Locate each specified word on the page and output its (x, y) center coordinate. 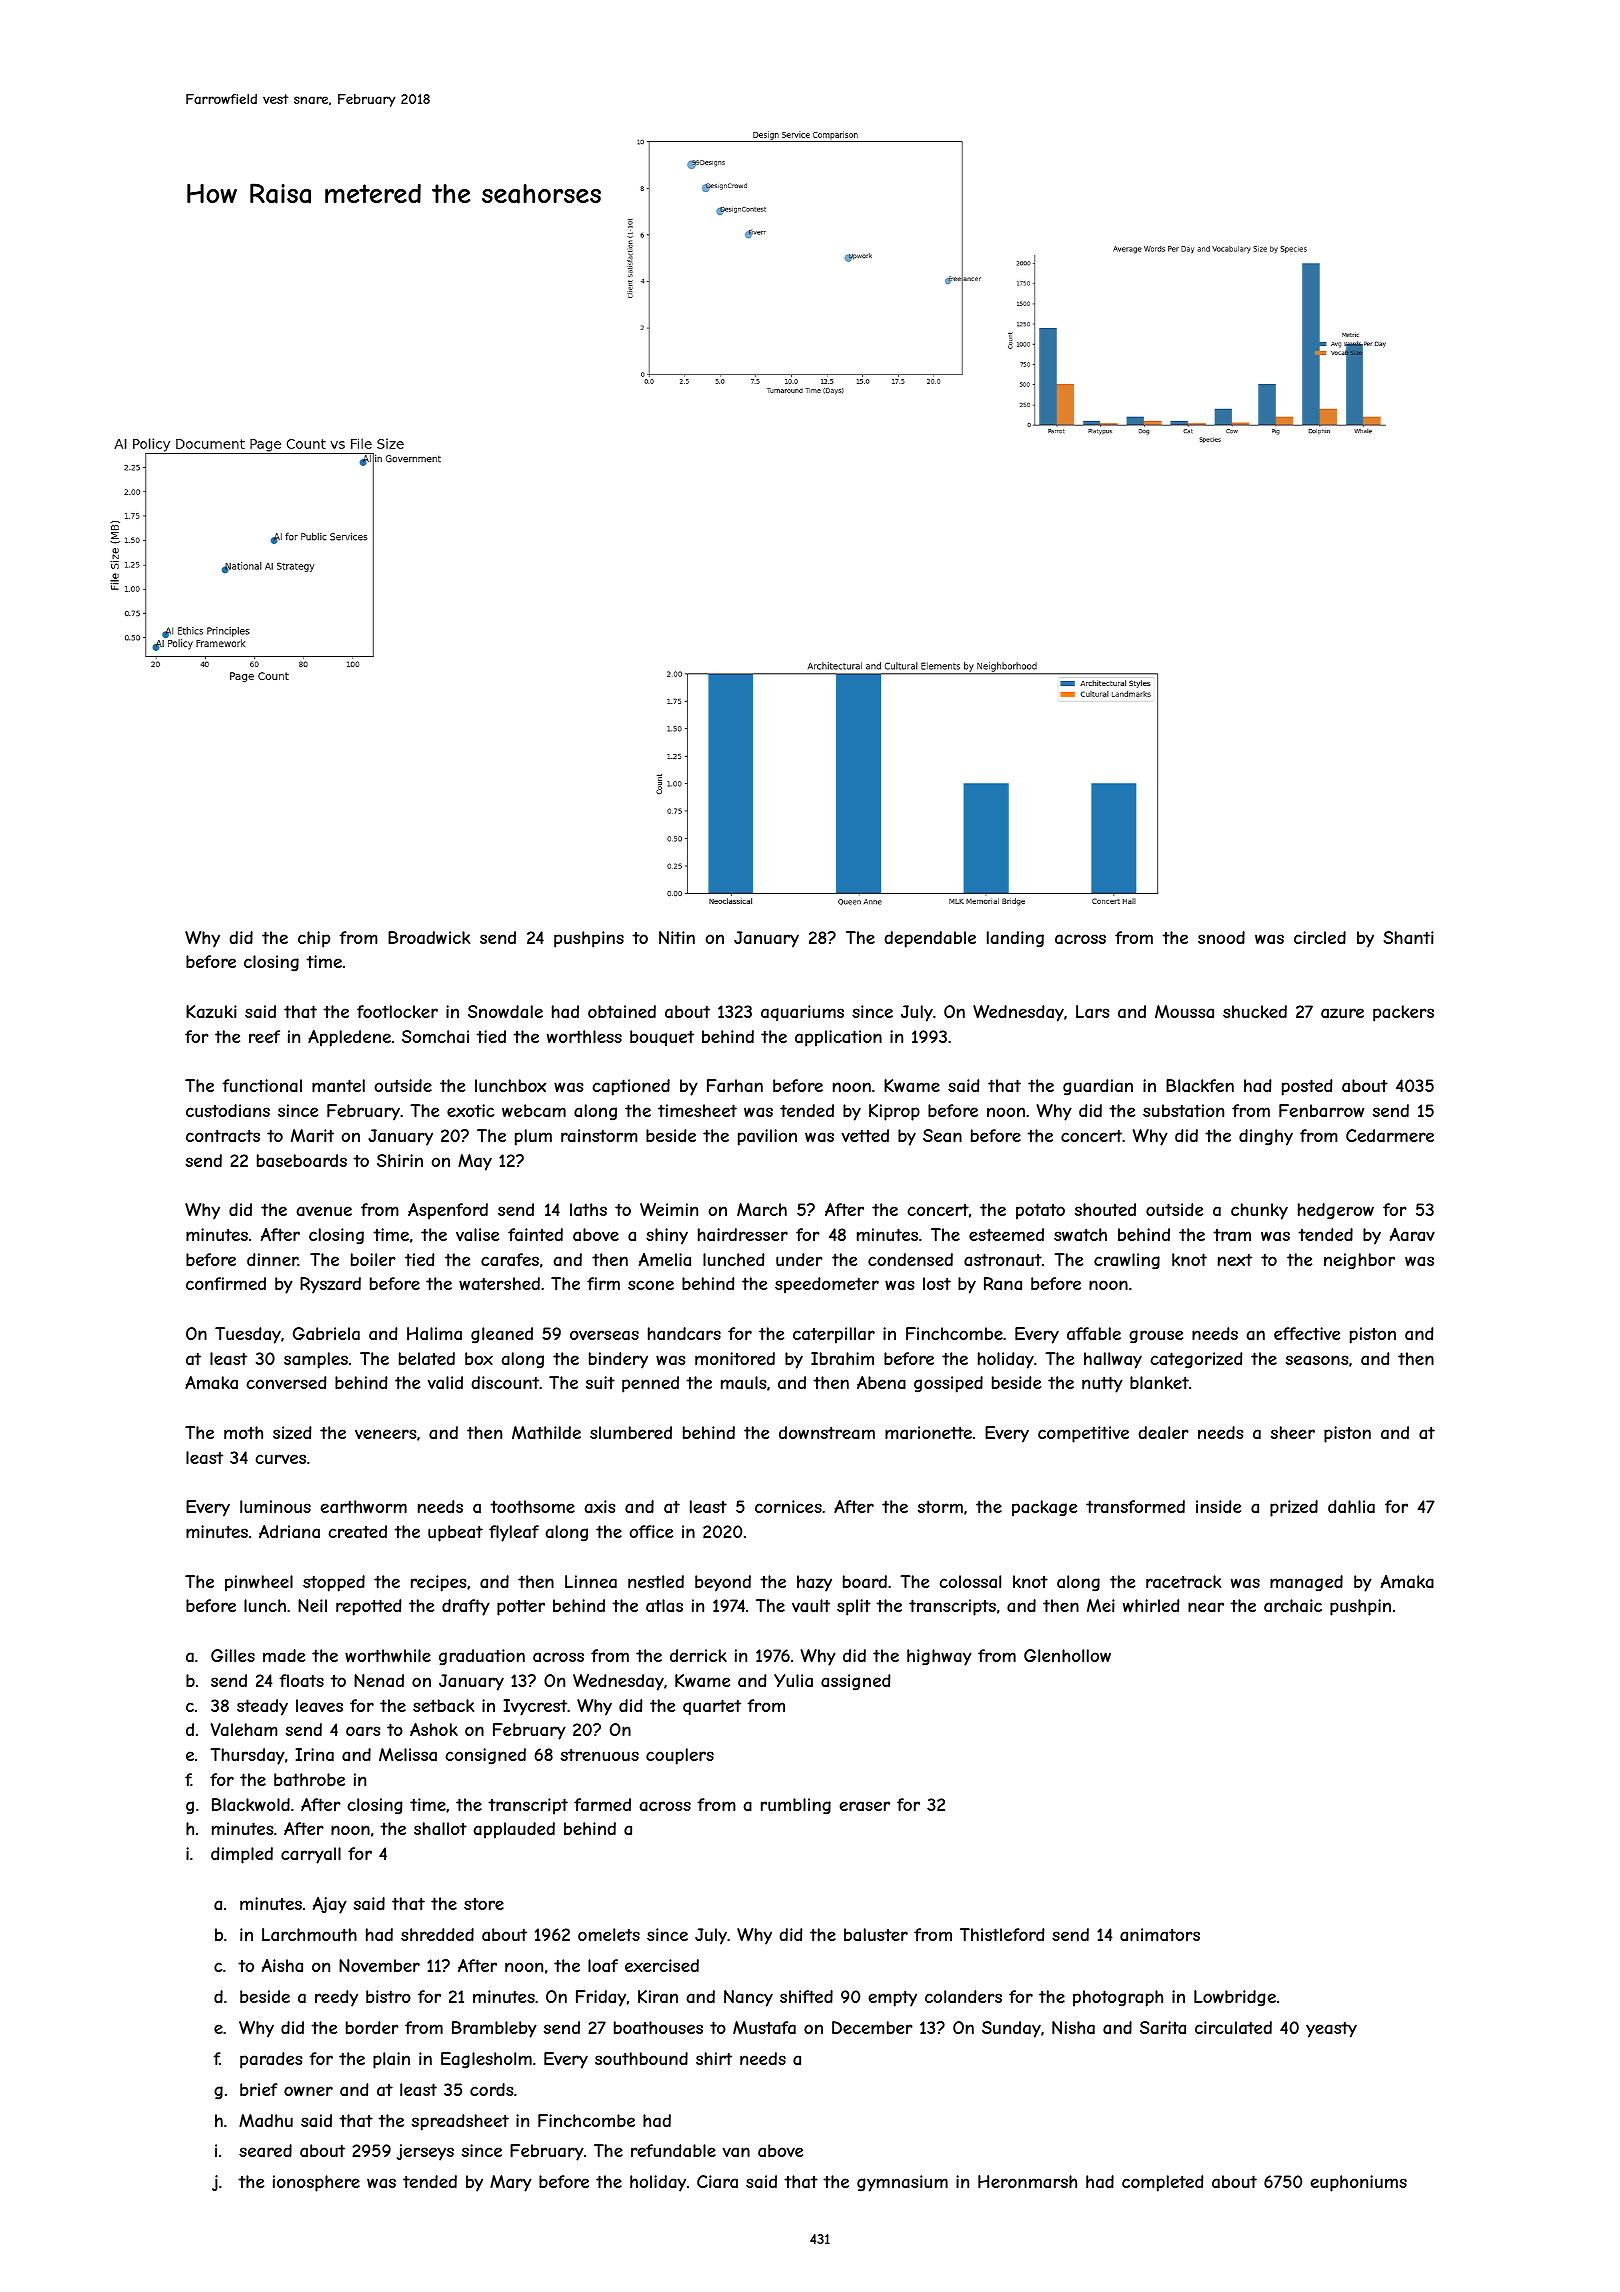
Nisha (1073, 2027)
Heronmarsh (1027, 2181)
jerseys (425, 2152)
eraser (864, 1806)
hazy (814, 1583)
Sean (942, 1135)
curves (281, 1459)
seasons (1317, 1360)
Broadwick (429, 937)
